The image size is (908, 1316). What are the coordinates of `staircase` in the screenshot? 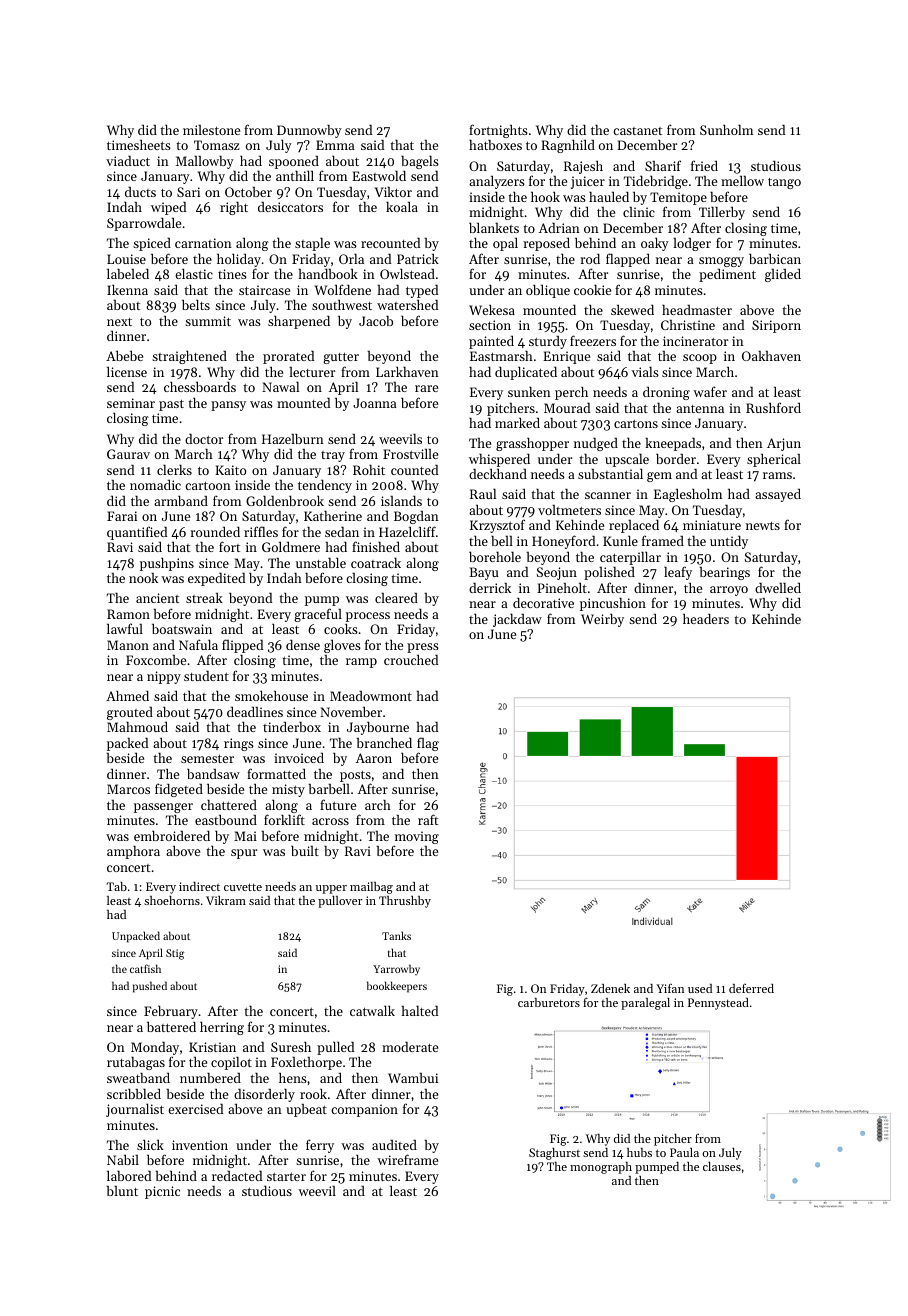 It's located at (264, 290).
